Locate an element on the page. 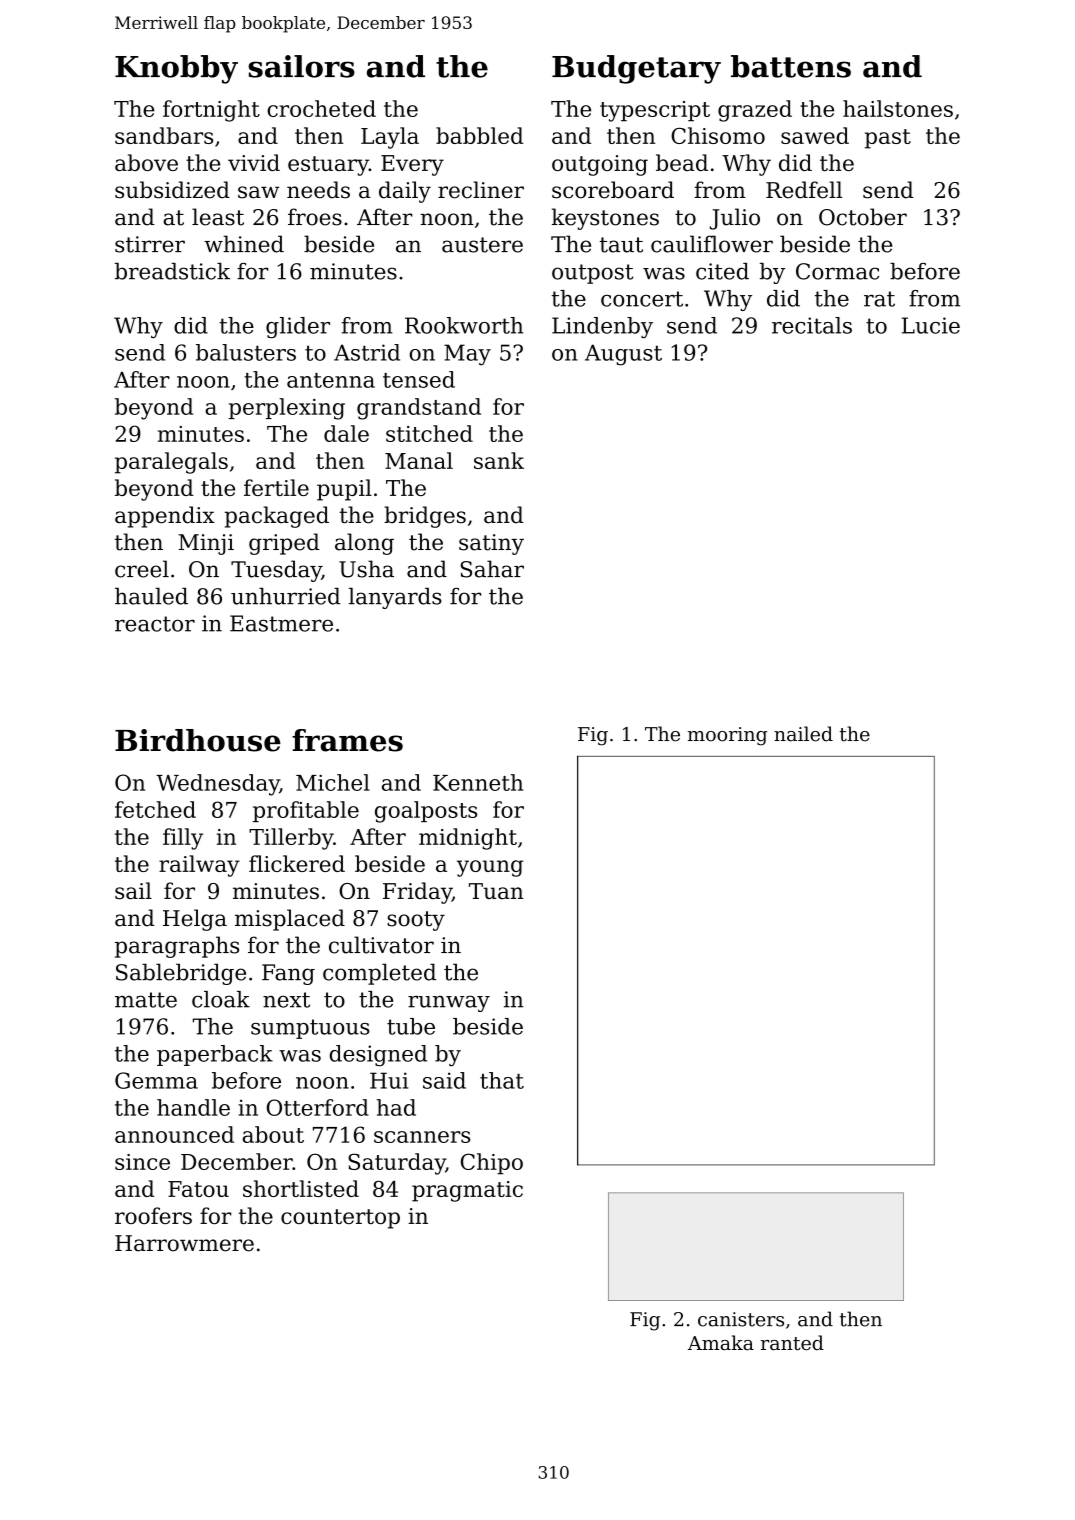  paragraphs is located at coordinates (177, 947).
